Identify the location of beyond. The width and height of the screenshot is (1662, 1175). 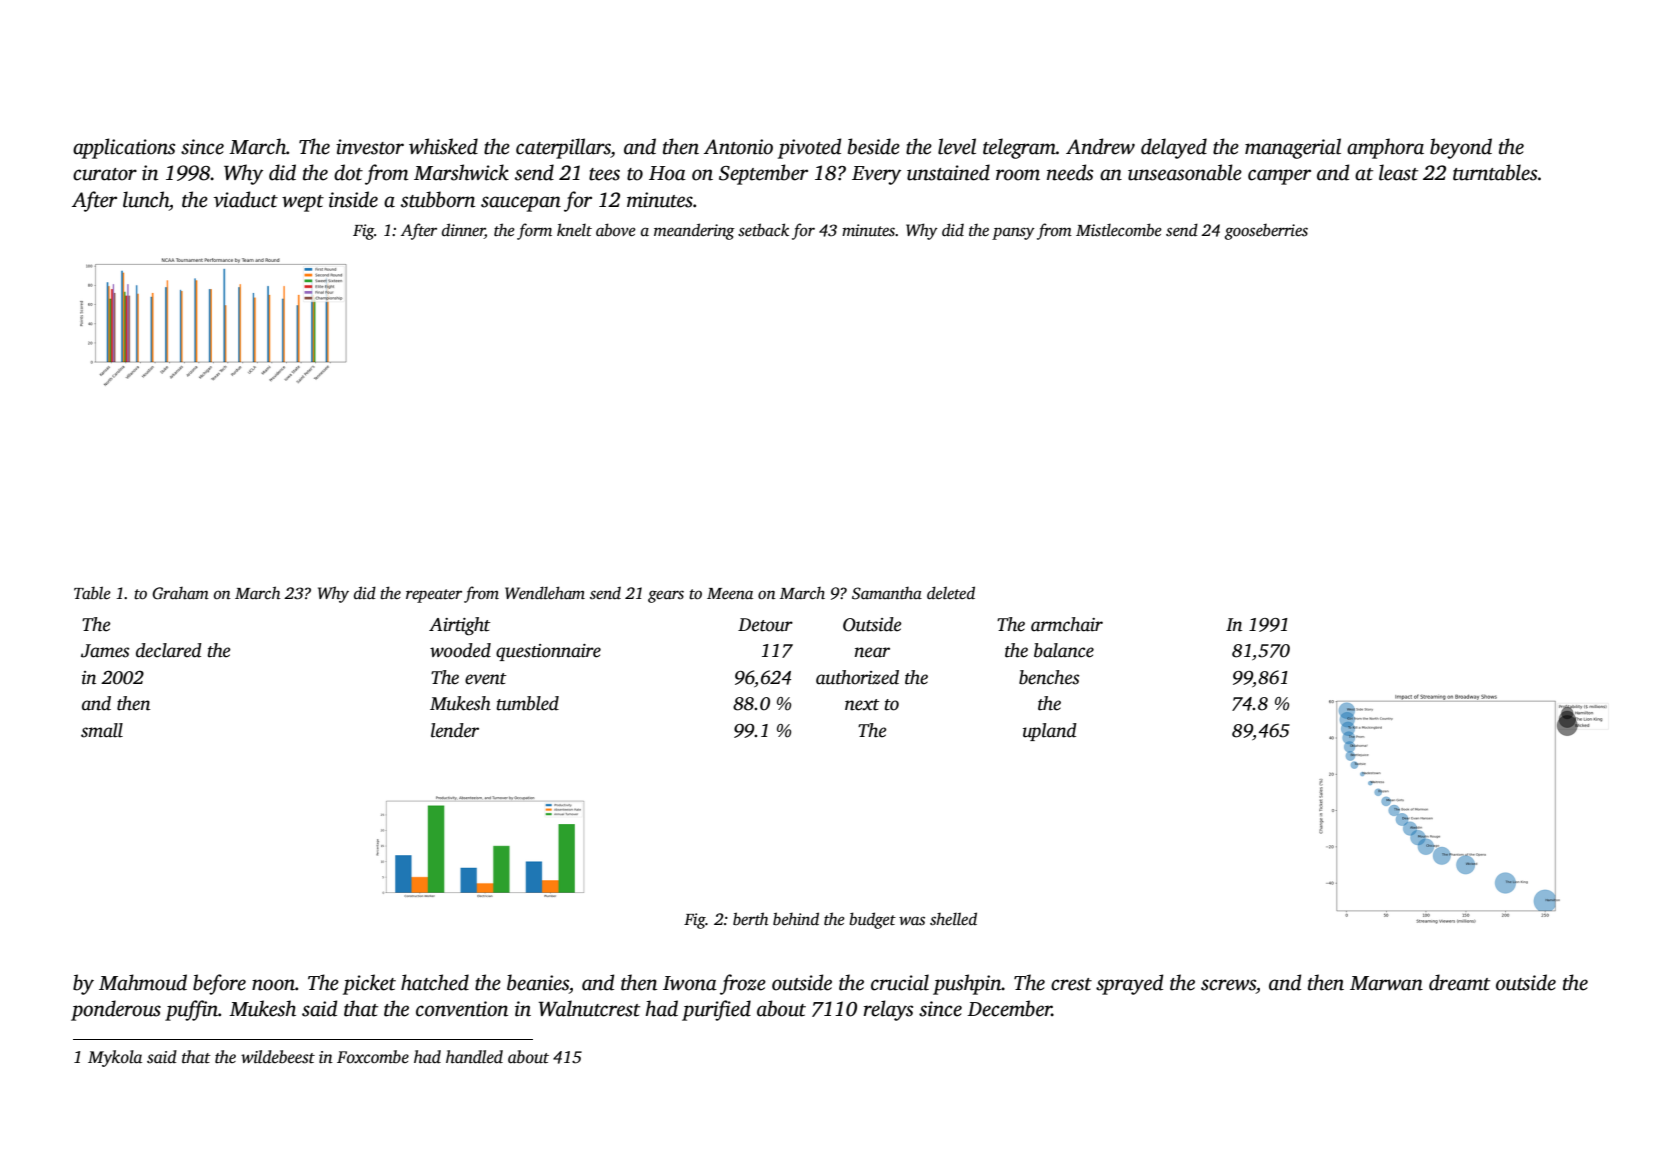
(1461, 148).
